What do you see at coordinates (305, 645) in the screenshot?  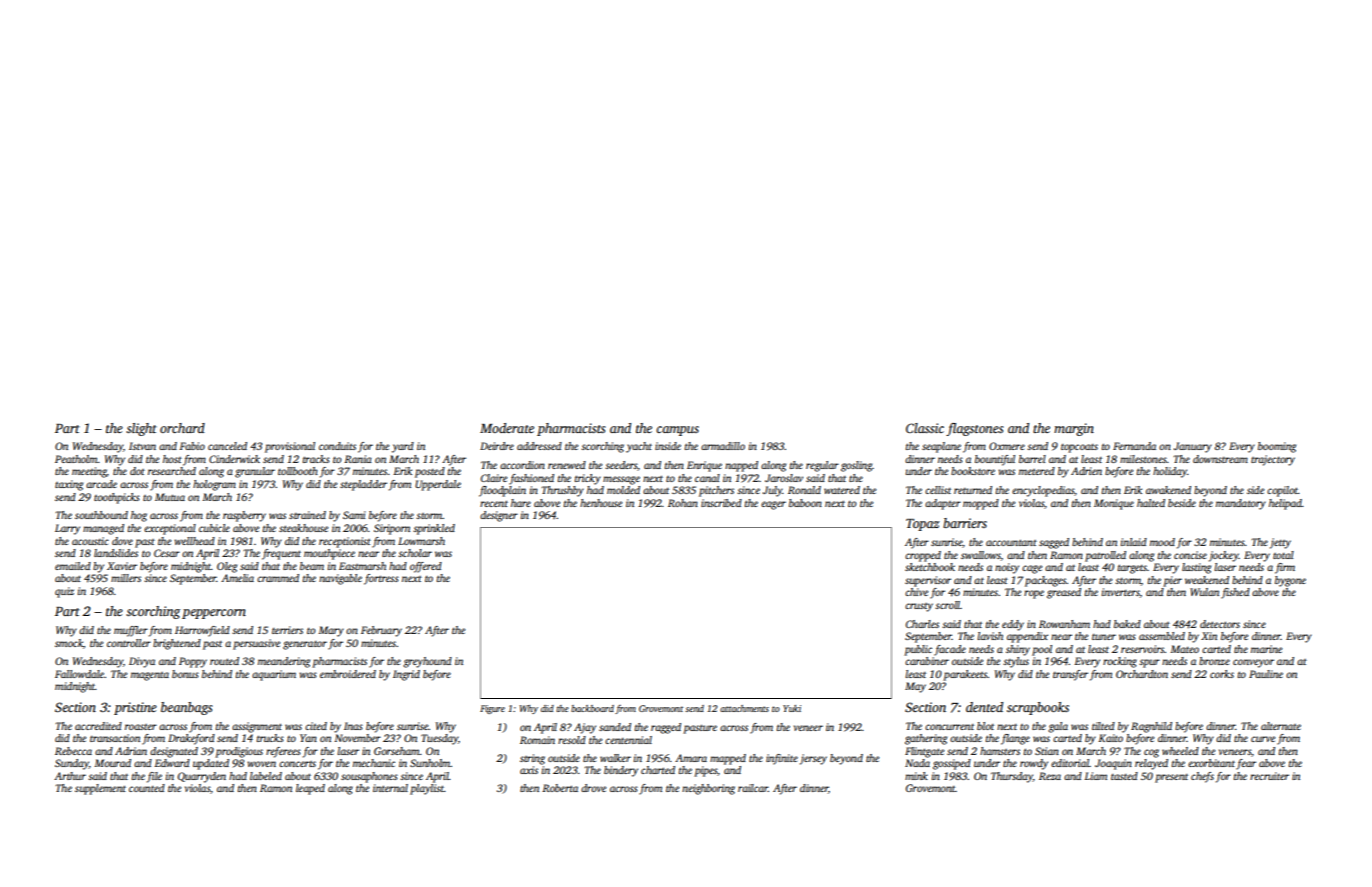 I see `generator` at bounding box center [305, 645].
